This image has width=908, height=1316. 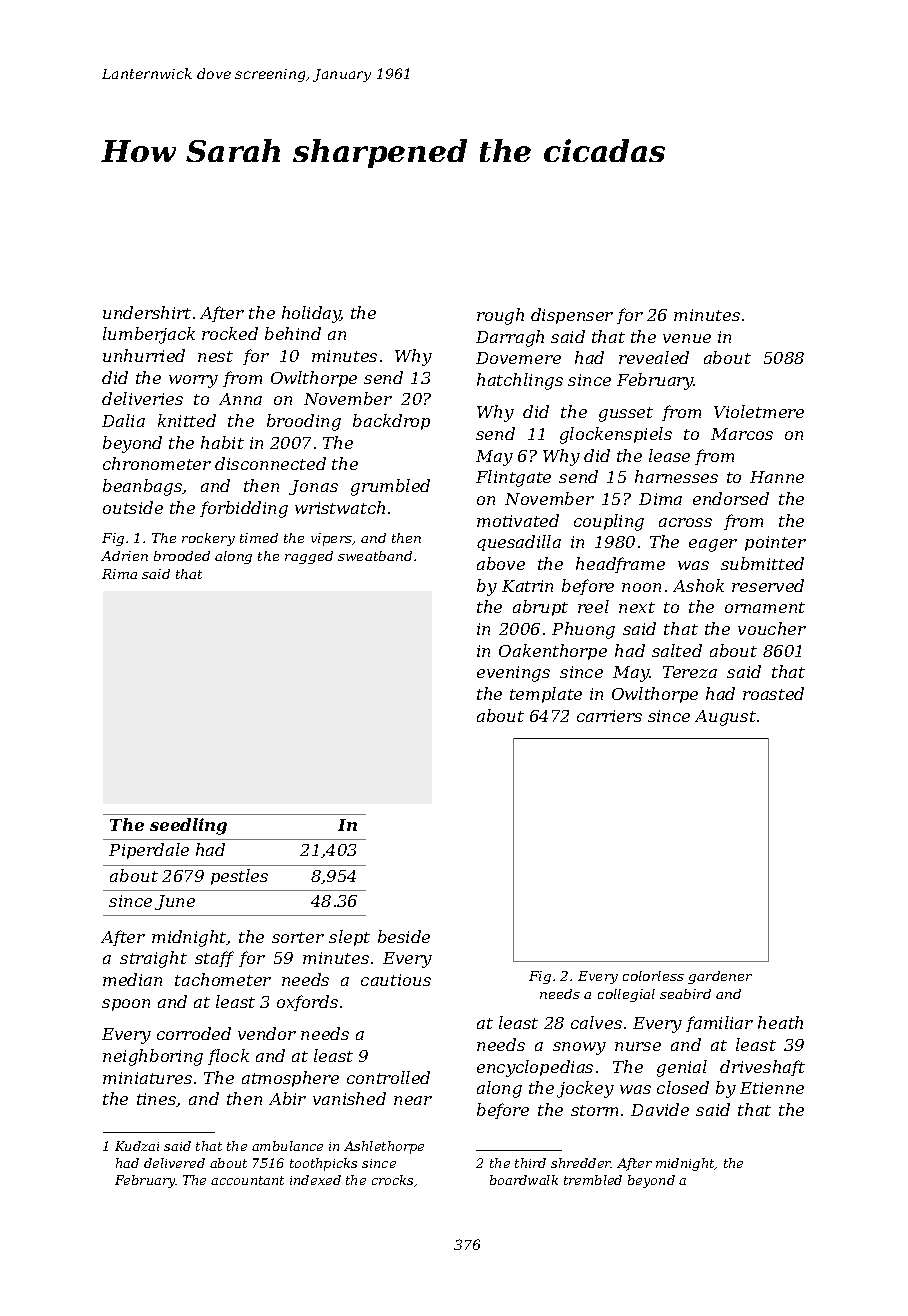 I want to click on colorless, so click(x=653, y=976).
